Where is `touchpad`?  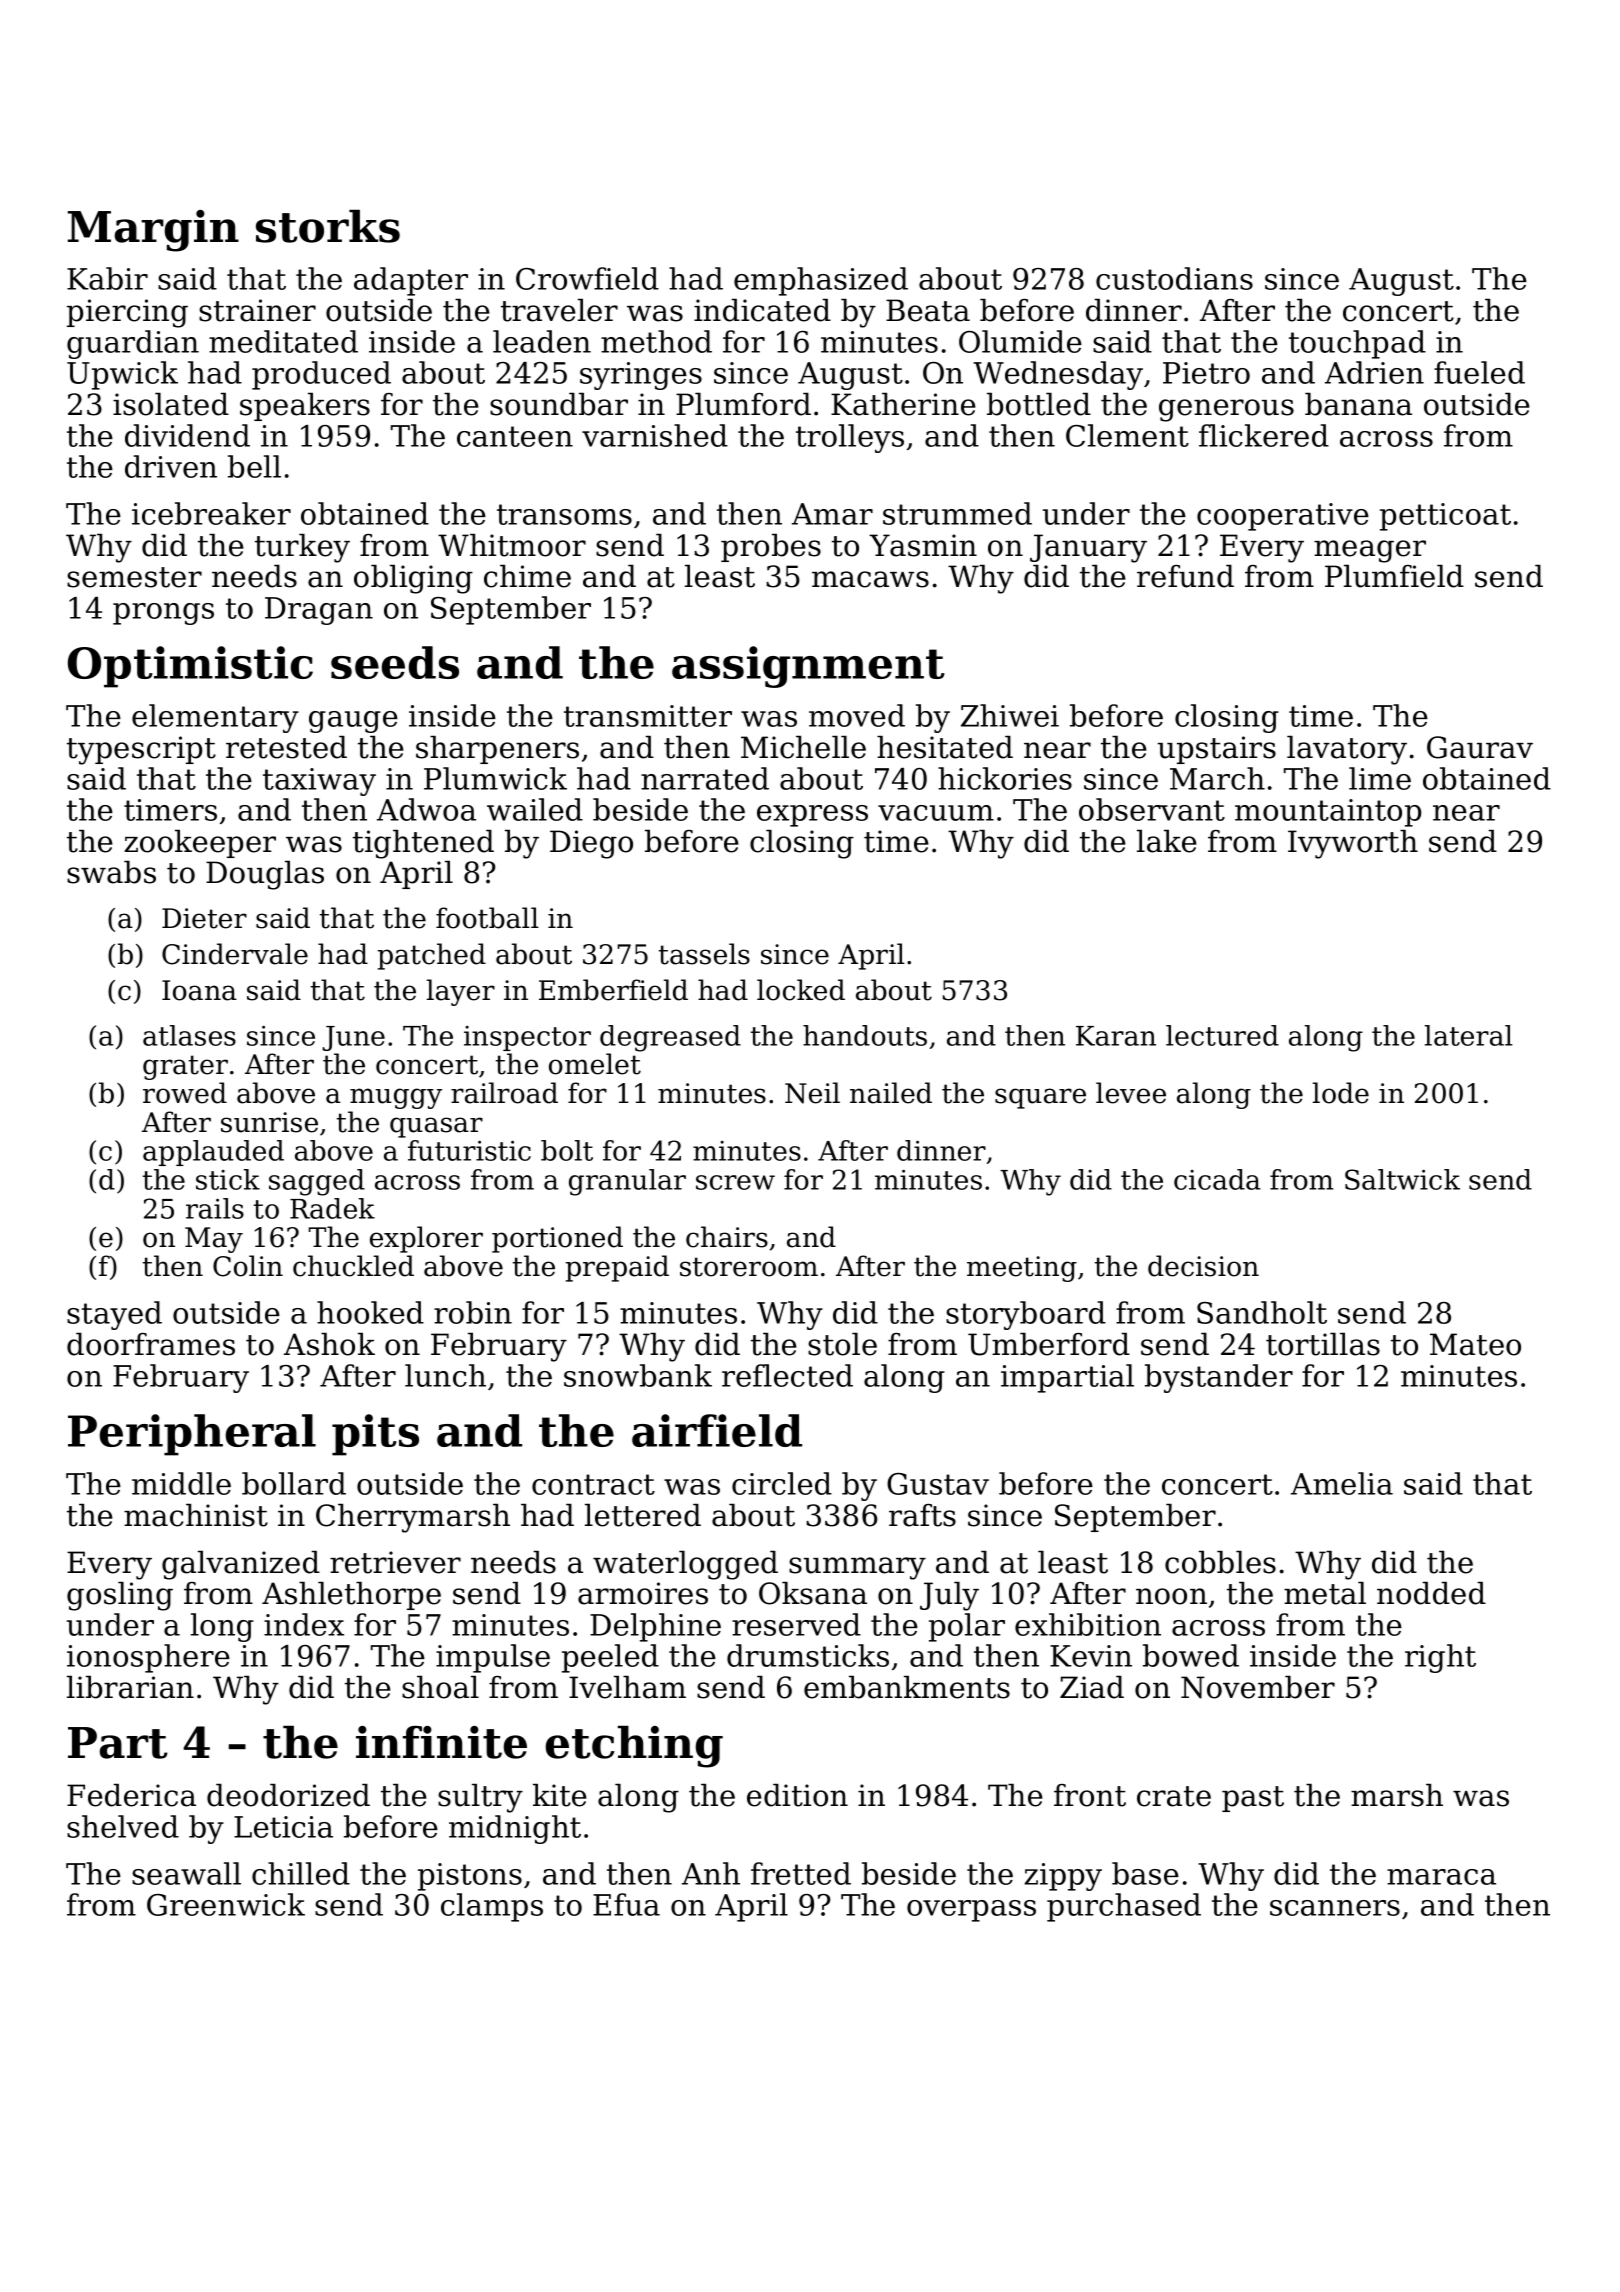
touchpad is located at coordinates (1357, 344).
